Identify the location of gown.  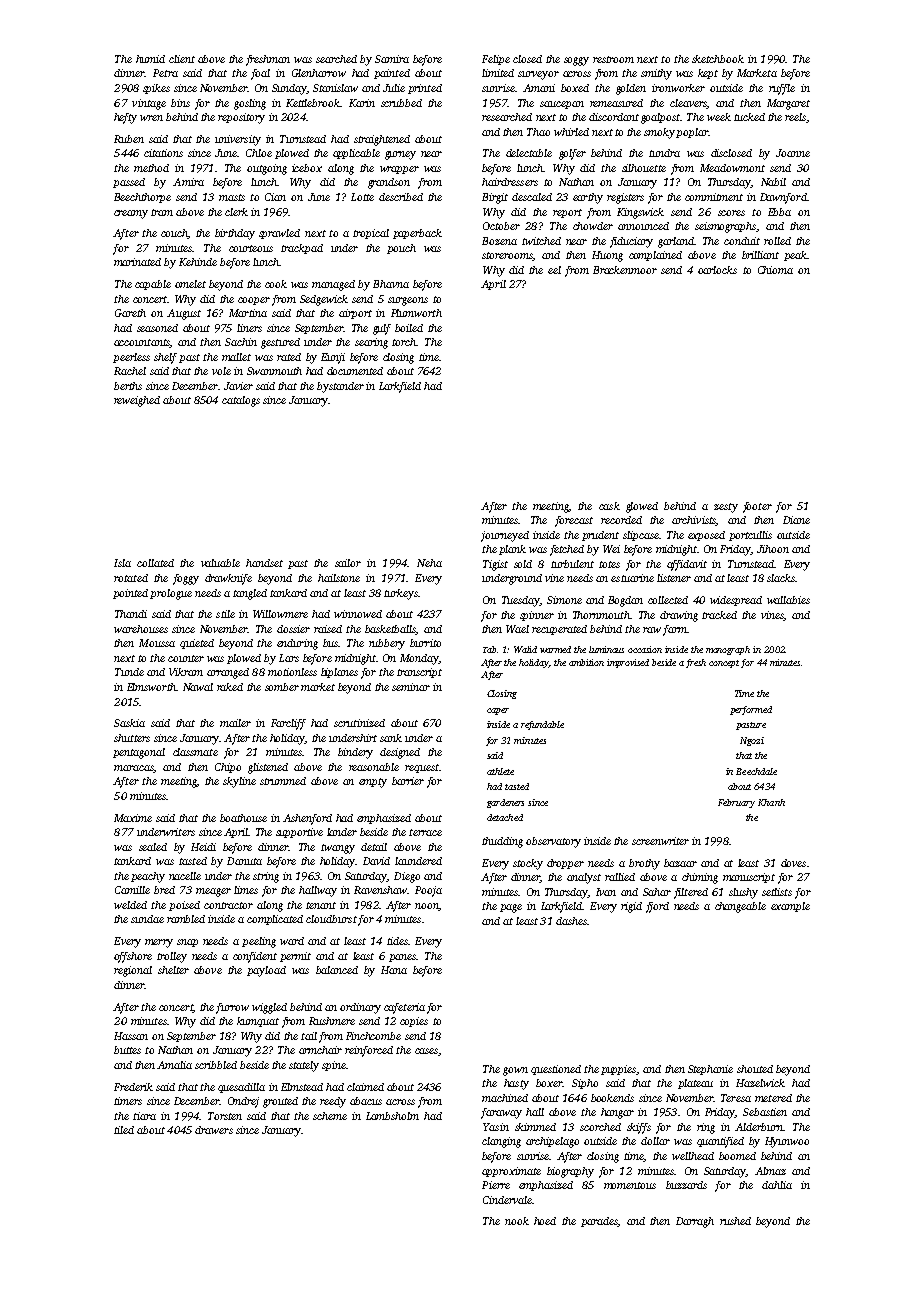
(515, 1071).
